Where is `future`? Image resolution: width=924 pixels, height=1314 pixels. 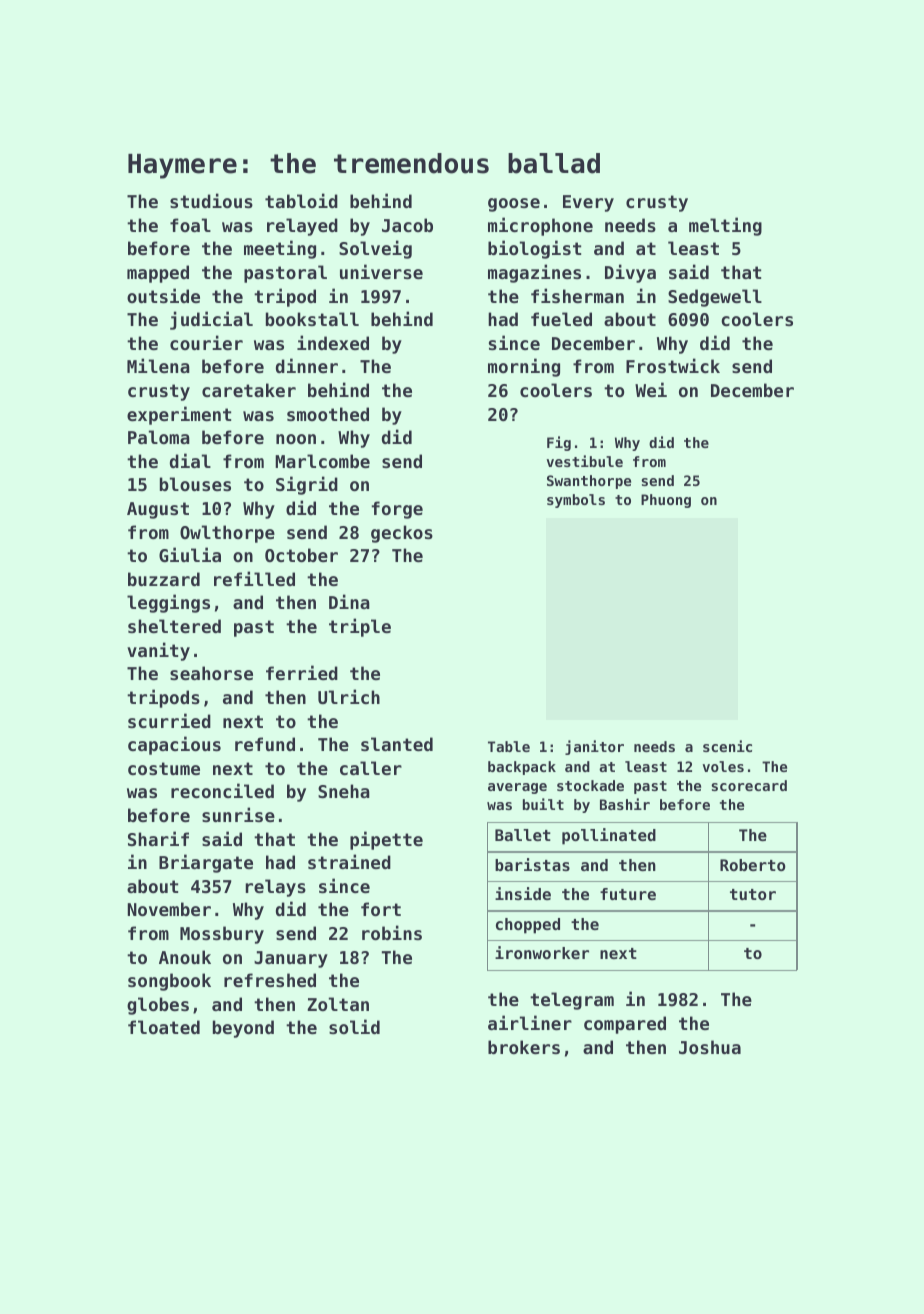
future is located at coordinates (628, 894).
